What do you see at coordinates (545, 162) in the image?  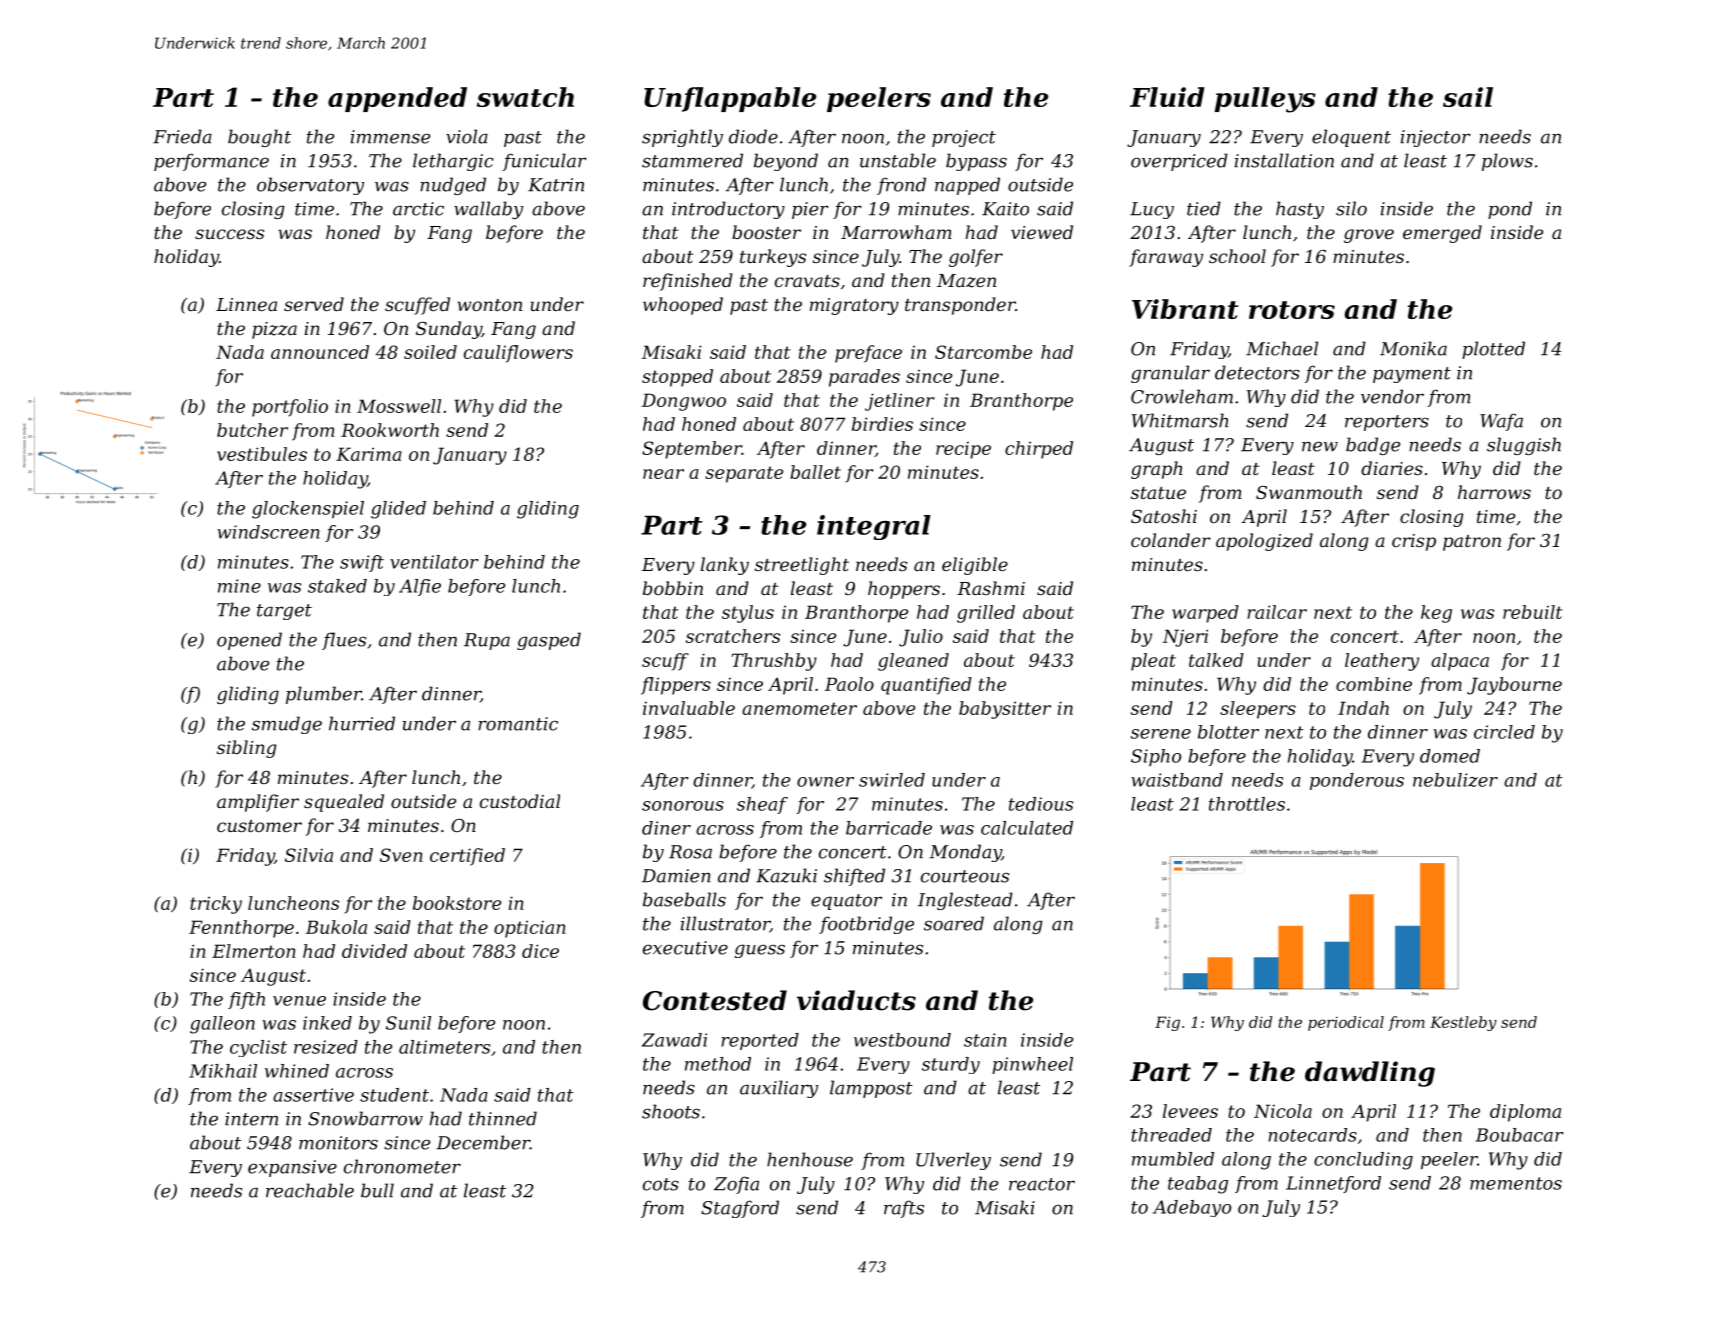 I see `funicular` at bounding box center [545, 162].
